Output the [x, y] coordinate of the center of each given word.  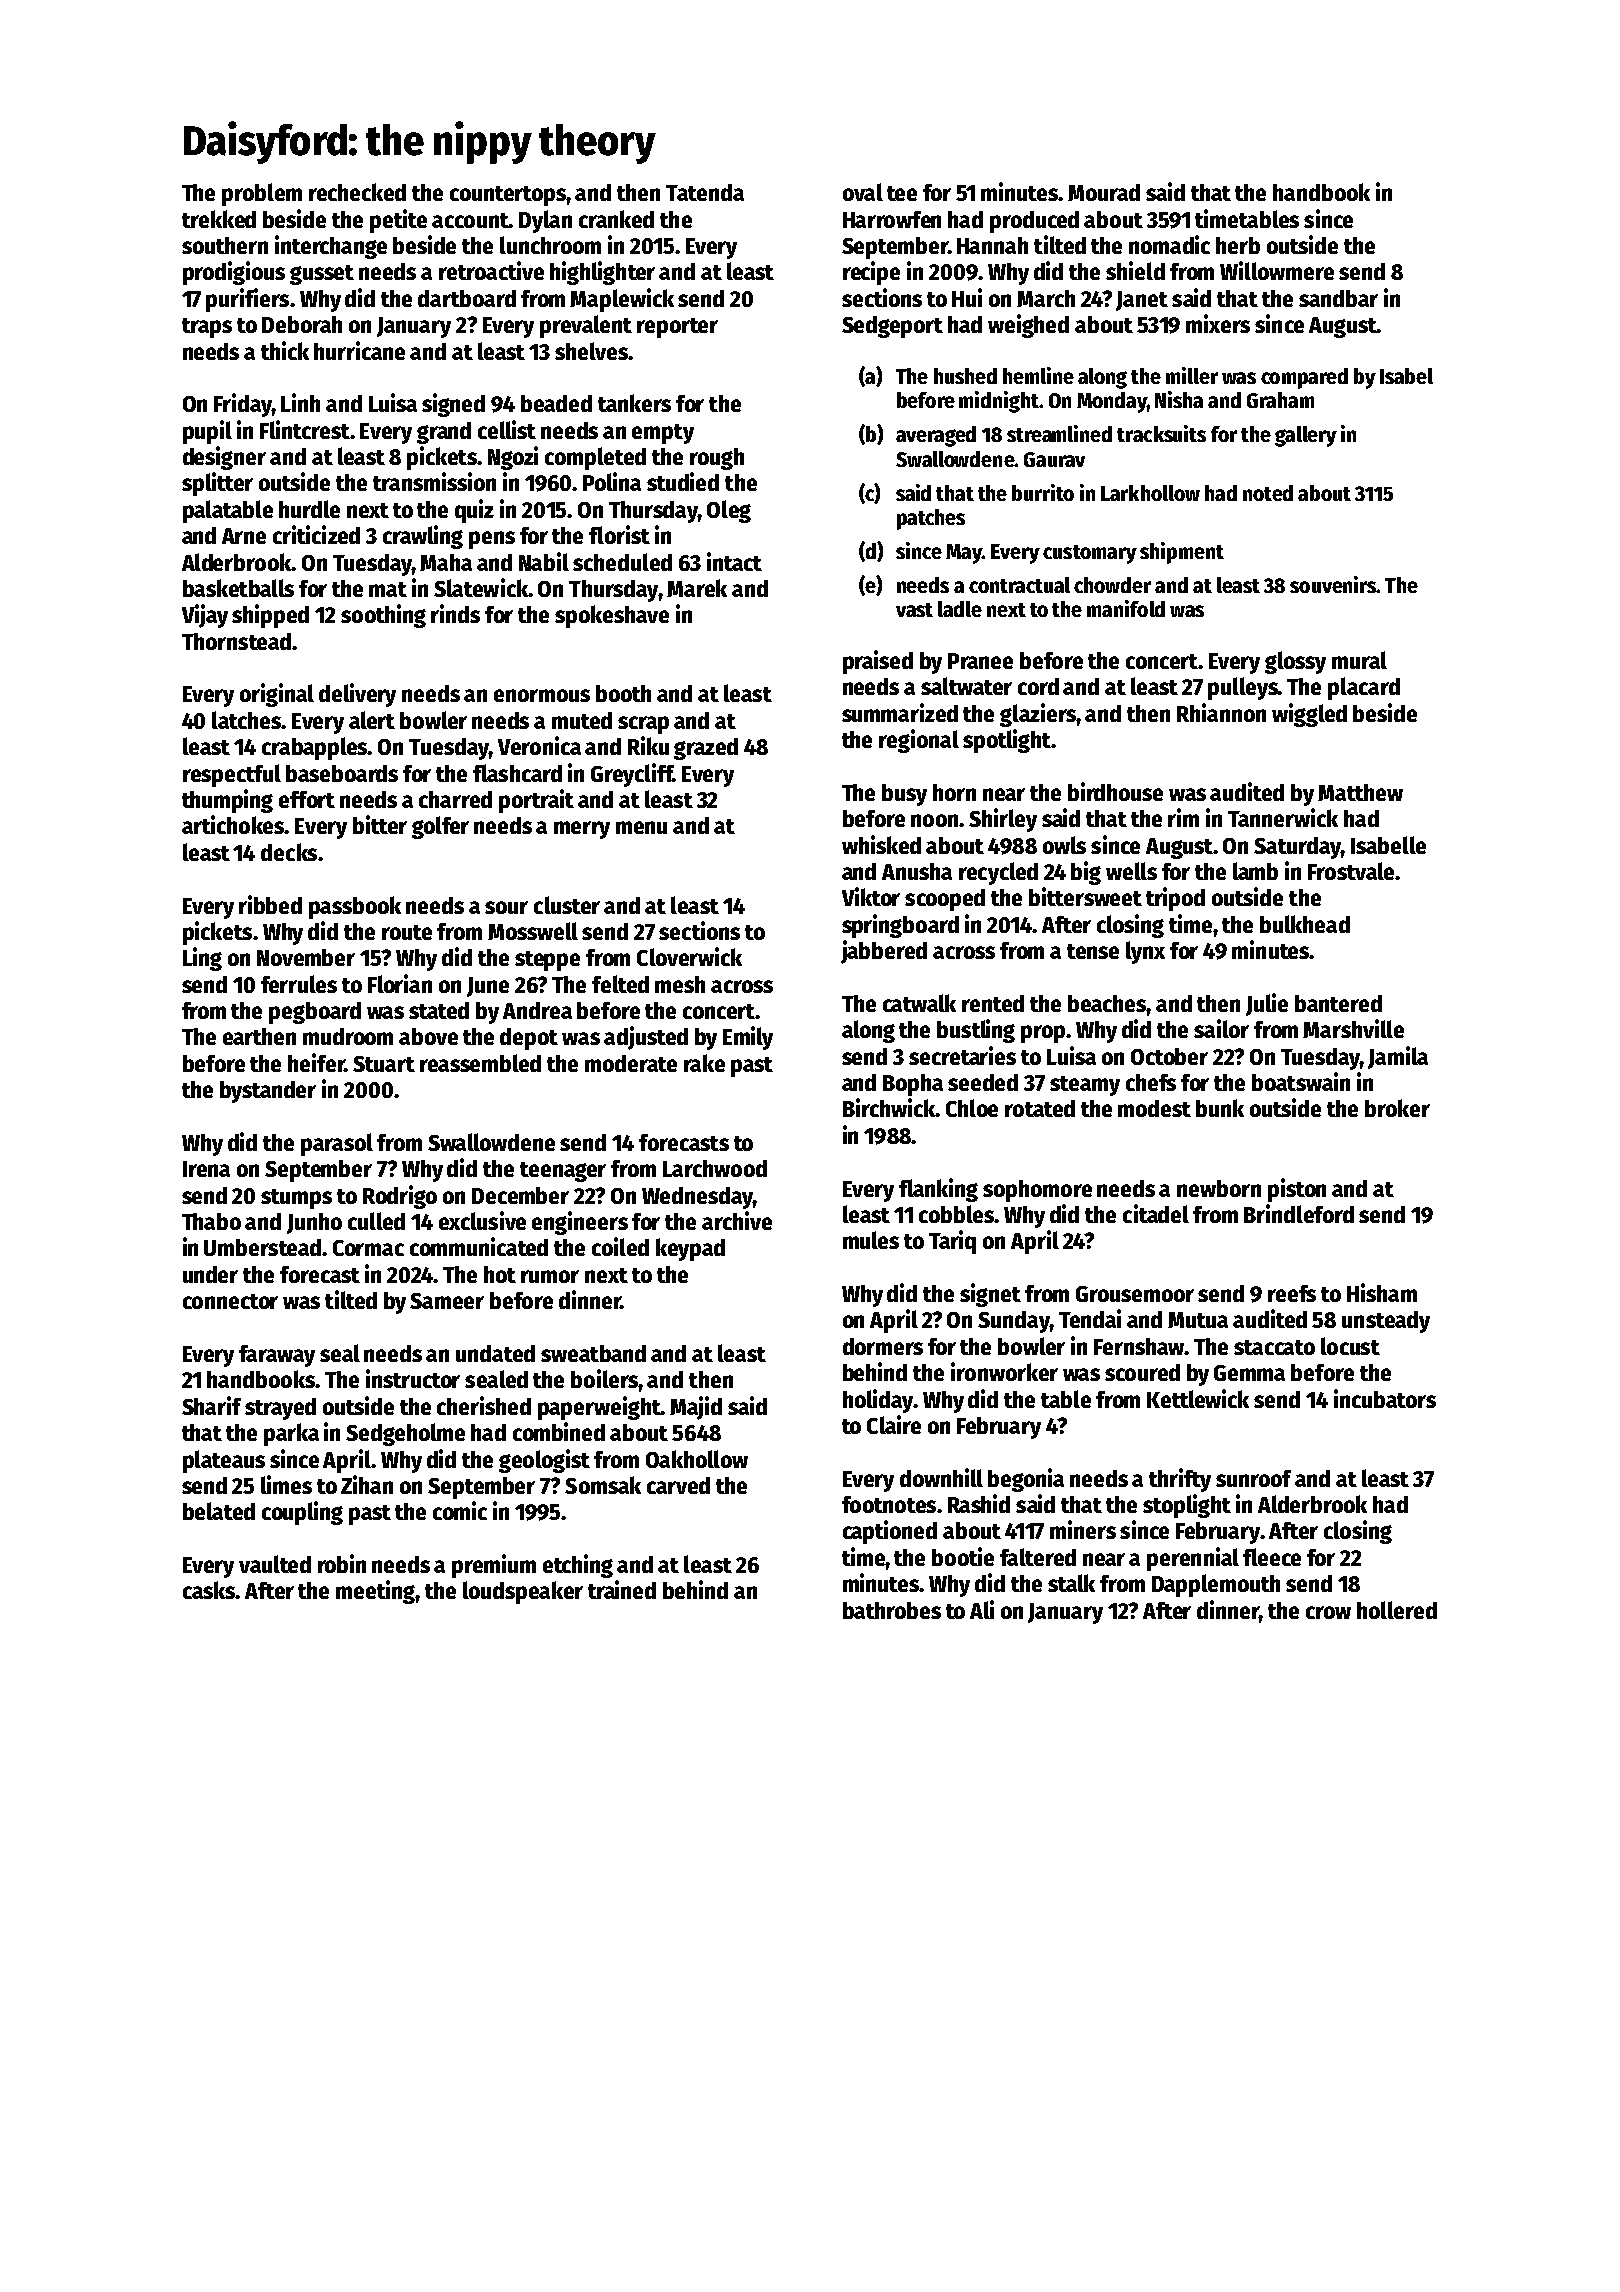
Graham [1280, 400]
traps [207, 328]
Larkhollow [1150, 493]
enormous [542, 695]
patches [931, 519]
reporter [677, 328]
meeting [375, 1592]
